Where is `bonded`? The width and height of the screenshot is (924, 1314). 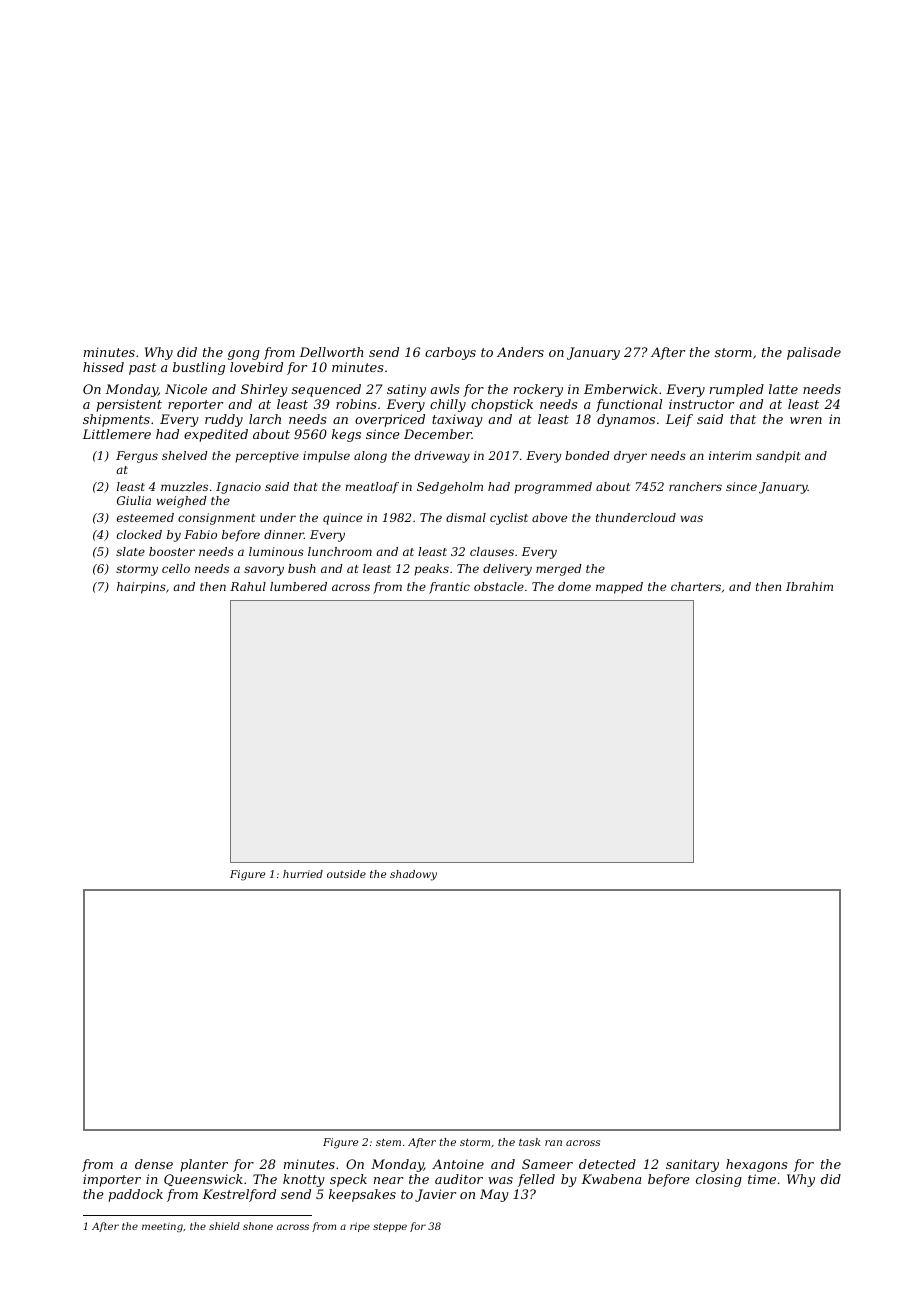 bonded is located at coordinates (587, 455).
